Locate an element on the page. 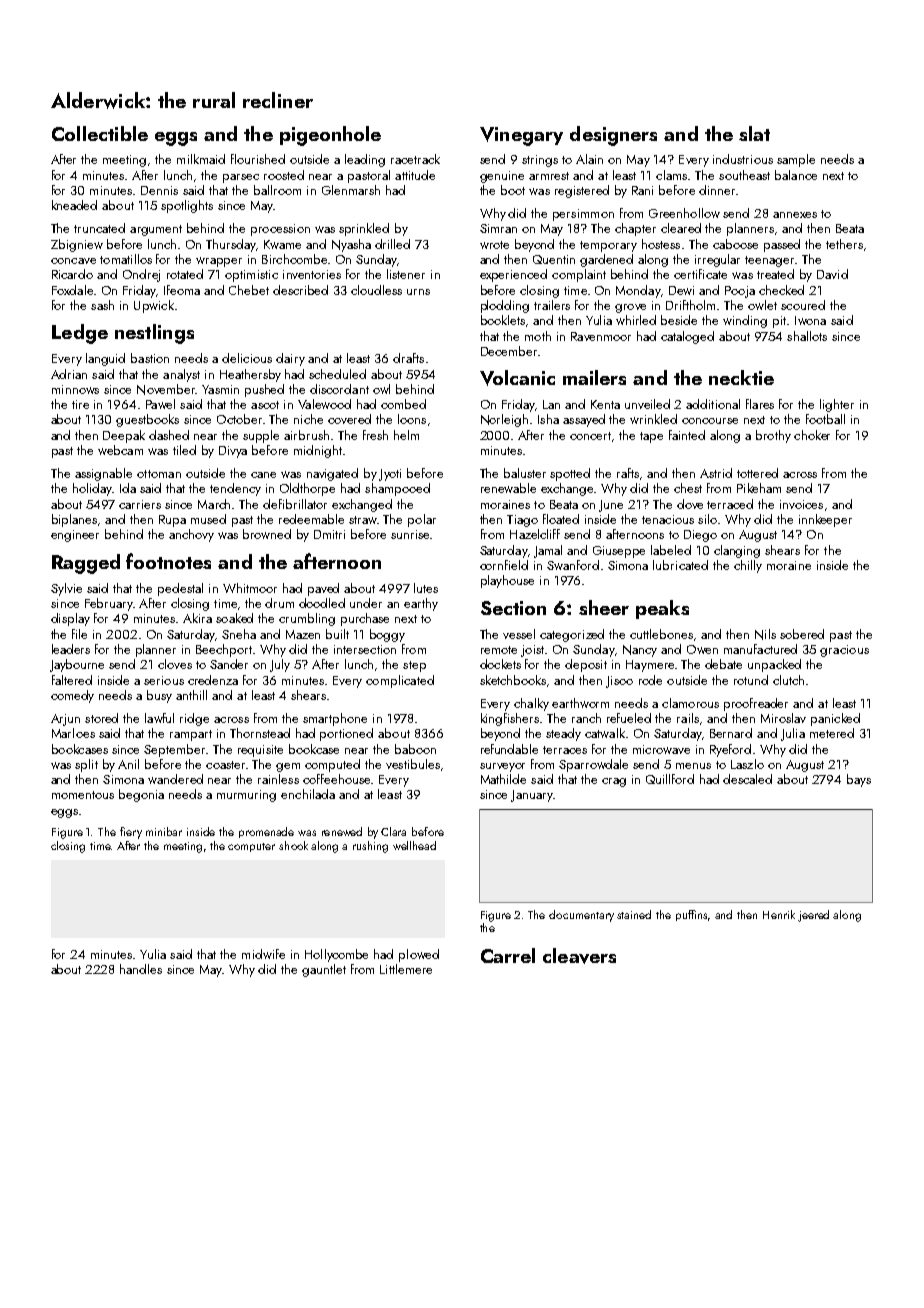 This document has width=924, height=1308. slat is located at coordinates (754, 133).
